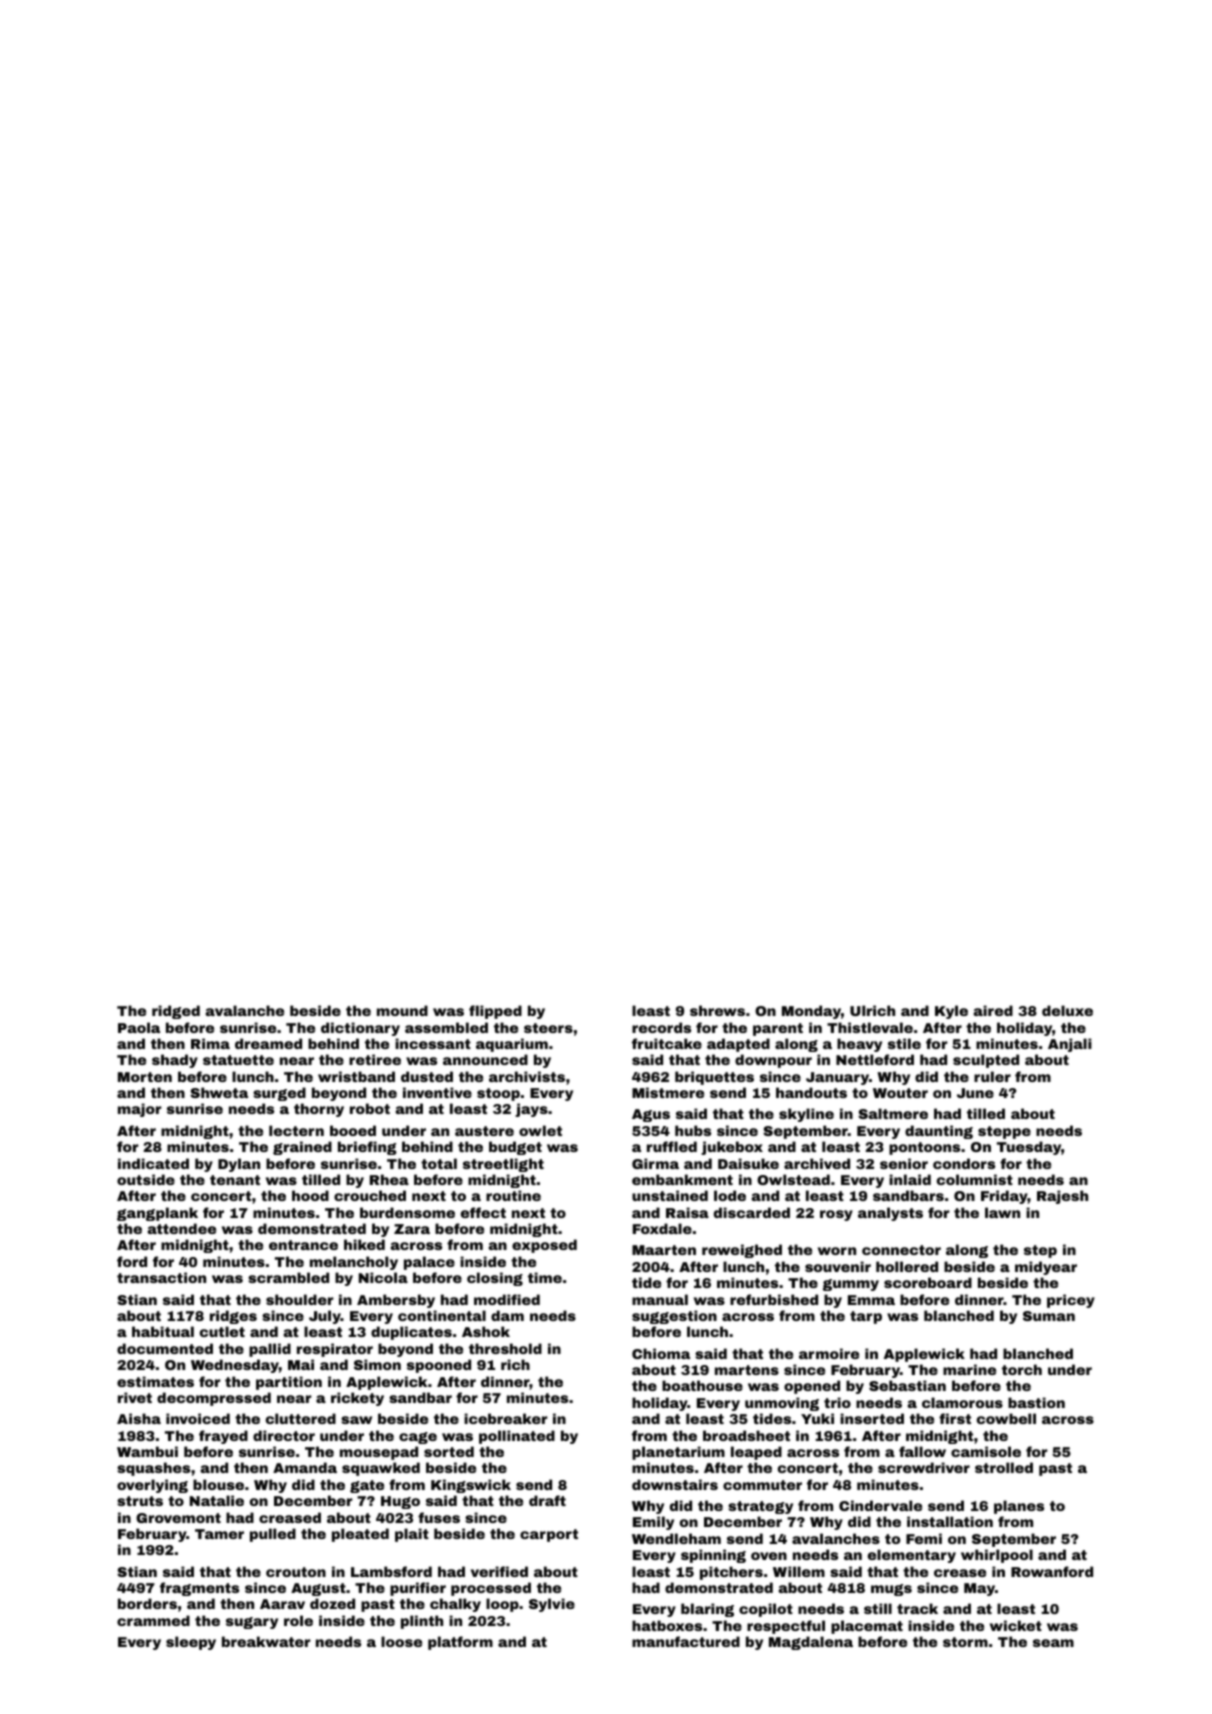 This screenshot has height=1714, width=1212. I want to click on Rajesh, so click(1062, 1197).
